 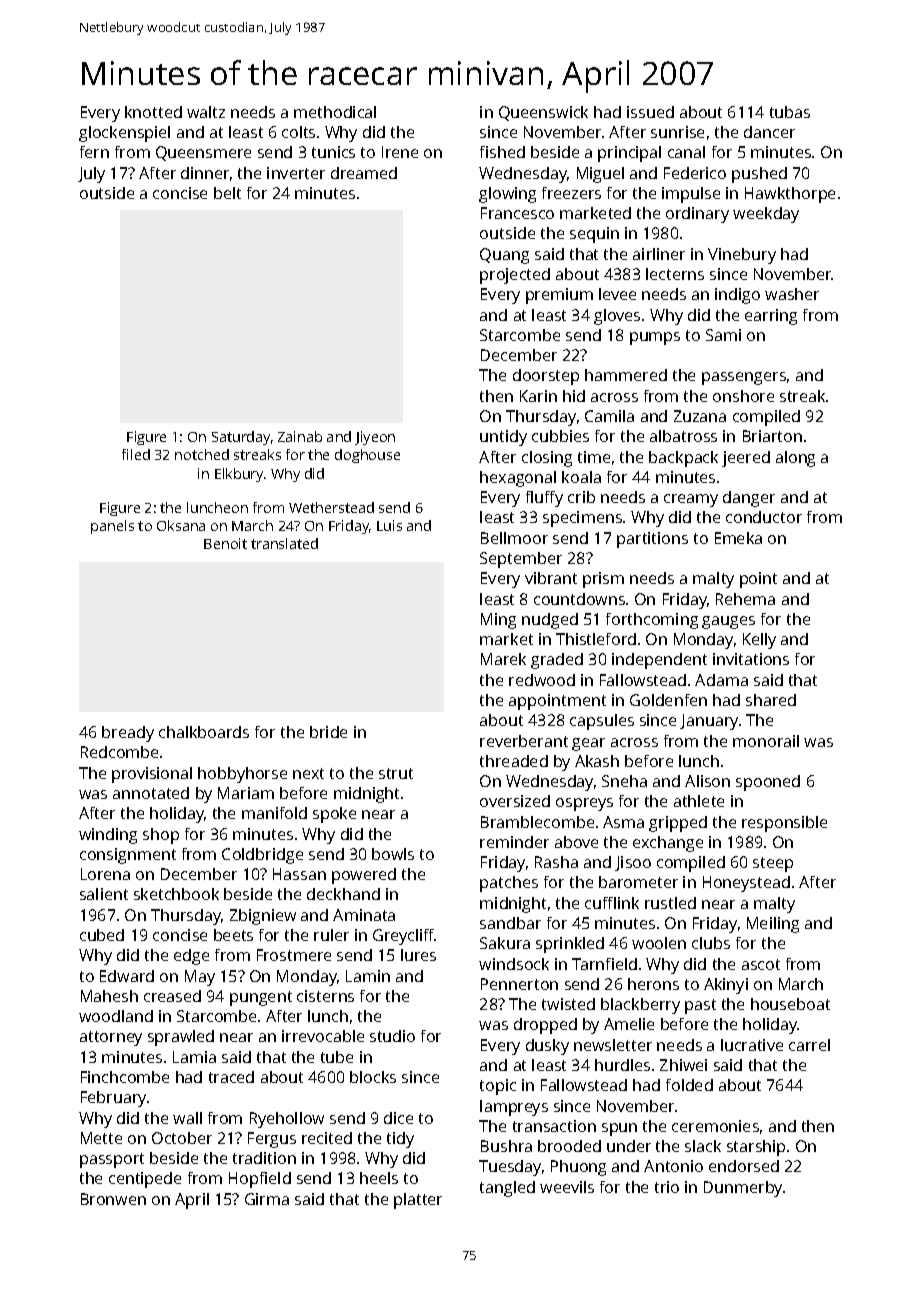 I want to click on fern, so click(x=94, y=152).
